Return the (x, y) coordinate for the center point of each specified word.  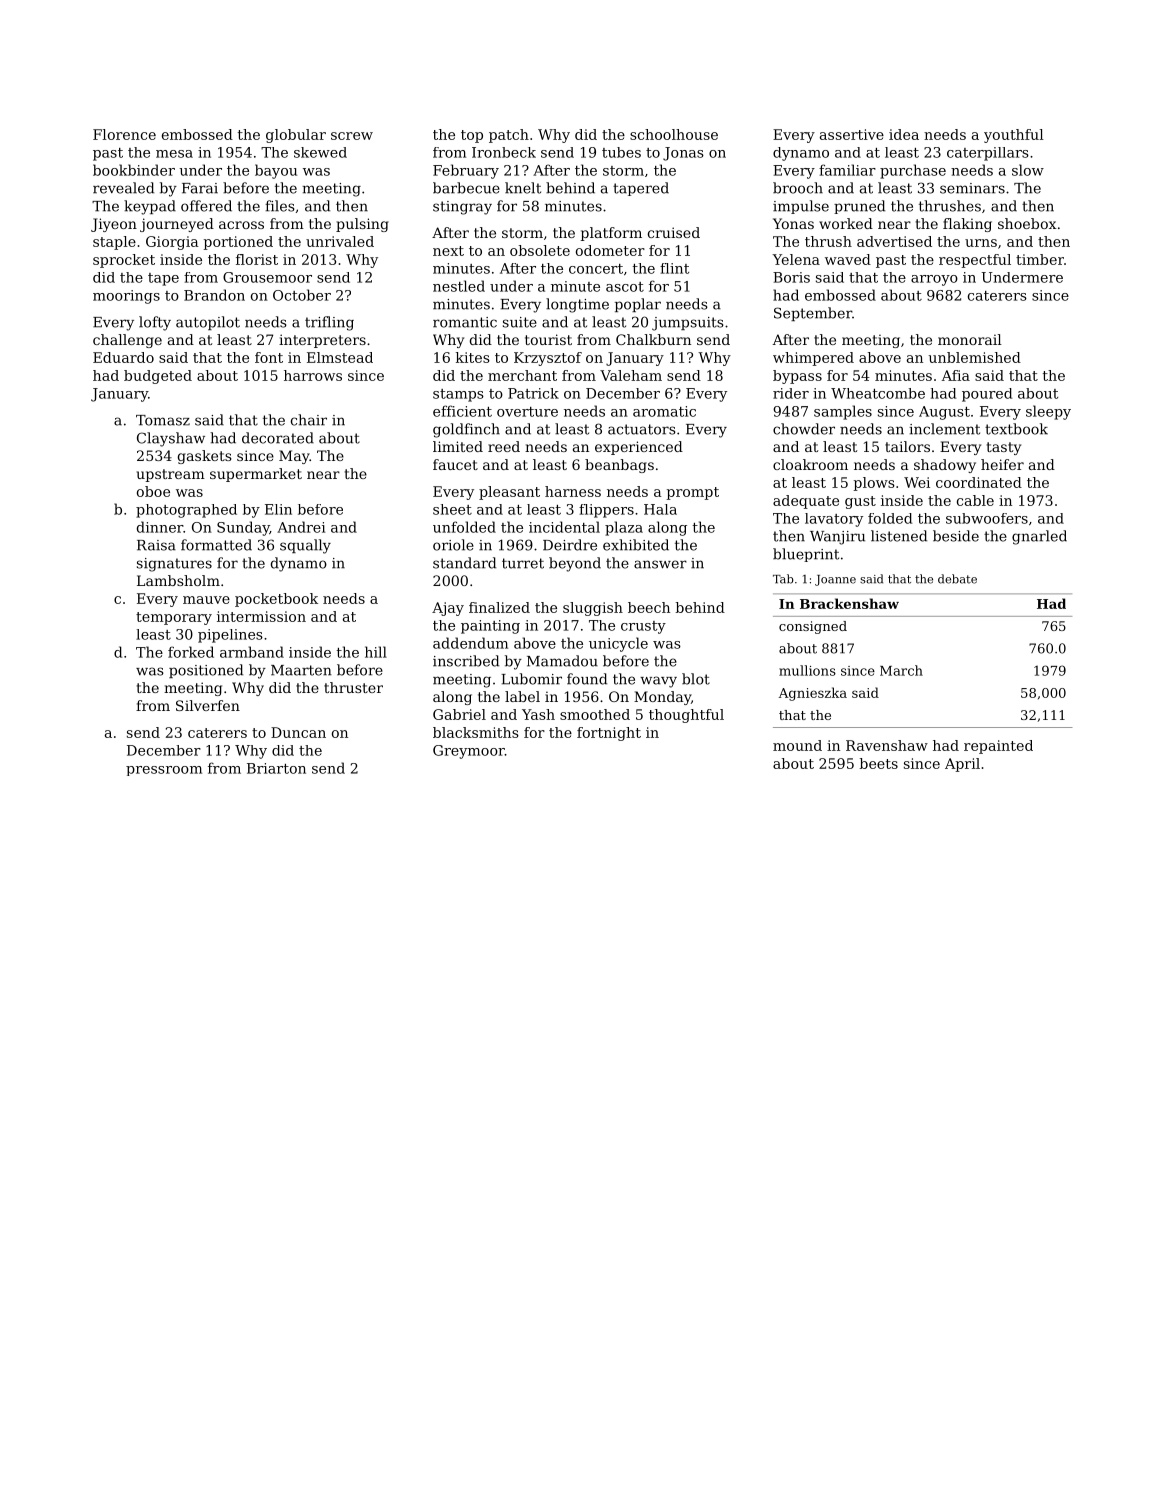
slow (1028, 170)
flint (674, 268)
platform (611, 234)
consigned (813, 627)
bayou (276, 171)
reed (504, 446)
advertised (894, 241)
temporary (174, 618)
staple (114, 243)
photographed (186, 511)
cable (975, 500)
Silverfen (208, 705)
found (587, 679)
